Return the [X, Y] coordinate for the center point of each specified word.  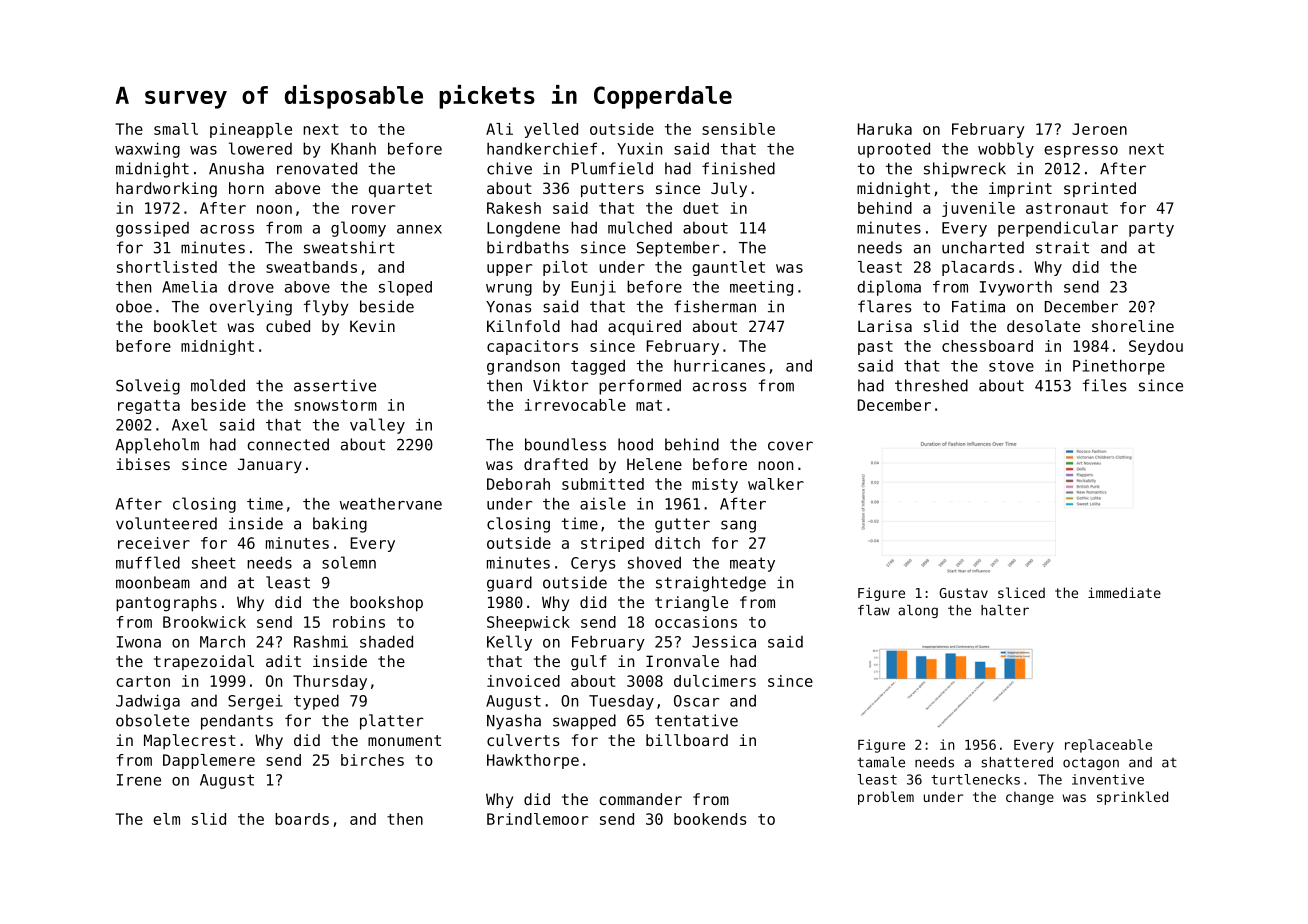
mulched [640, 227]
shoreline [1133, 326]
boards [302, 819]
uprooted [894, 150]
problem [886, 798]
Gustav [963, 593]
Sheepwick [528, 623]
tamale [881, 762]
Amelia [189, 287]
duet [700, 208]
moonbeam [153, 582]
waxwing [147, 150]
